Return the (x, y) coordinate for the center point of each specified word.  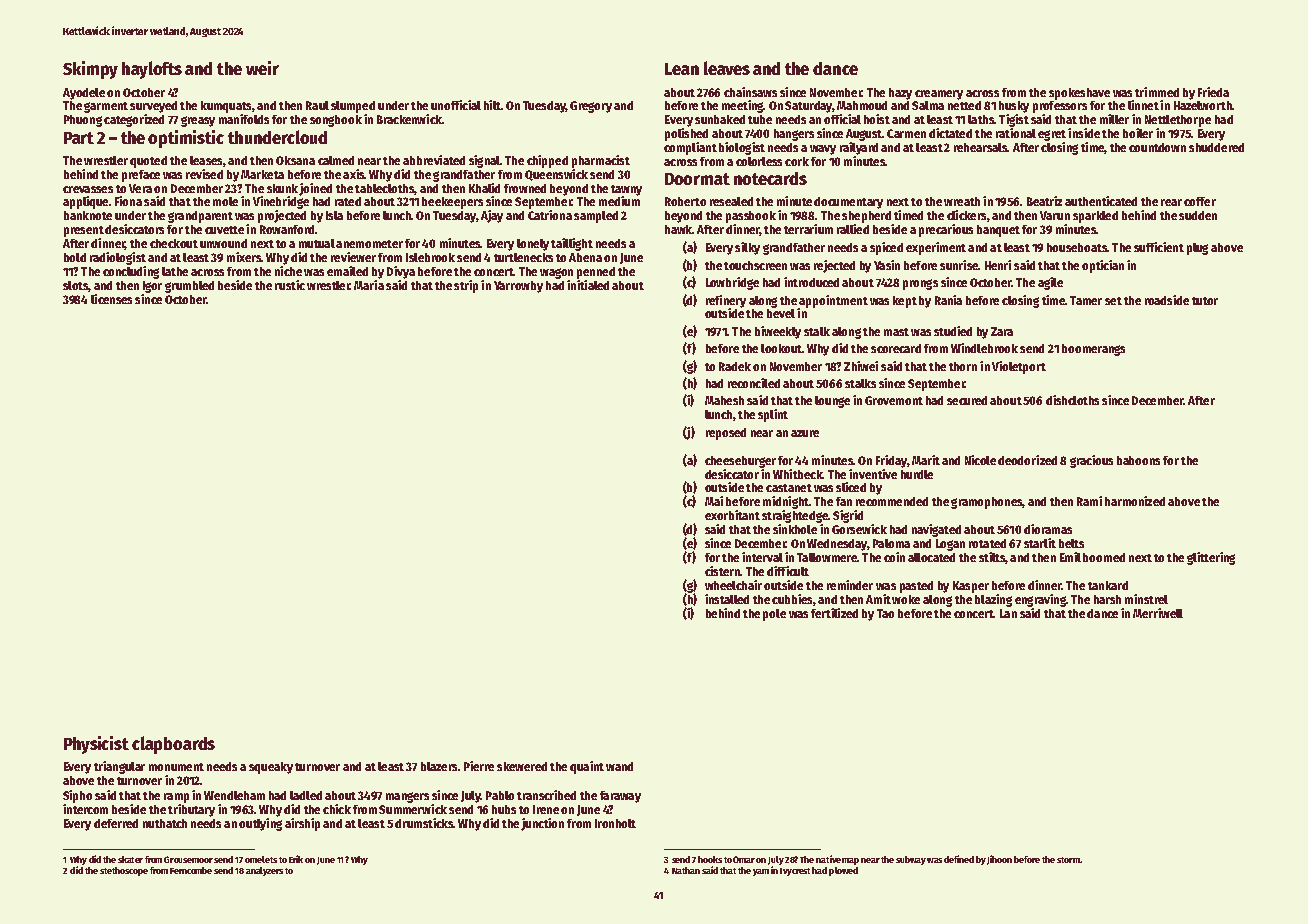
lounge (832, 402)
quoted (148, 162)
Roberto (685, 201)
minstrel (1146, 599)
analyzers (264, 871)
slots (75, 285)
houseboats (1077, 247)
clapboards (173, 745)
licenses (111, 299)
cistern (722, 571)
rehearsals (980, 147)
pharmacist (601, 161)
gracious (1091, 461)
